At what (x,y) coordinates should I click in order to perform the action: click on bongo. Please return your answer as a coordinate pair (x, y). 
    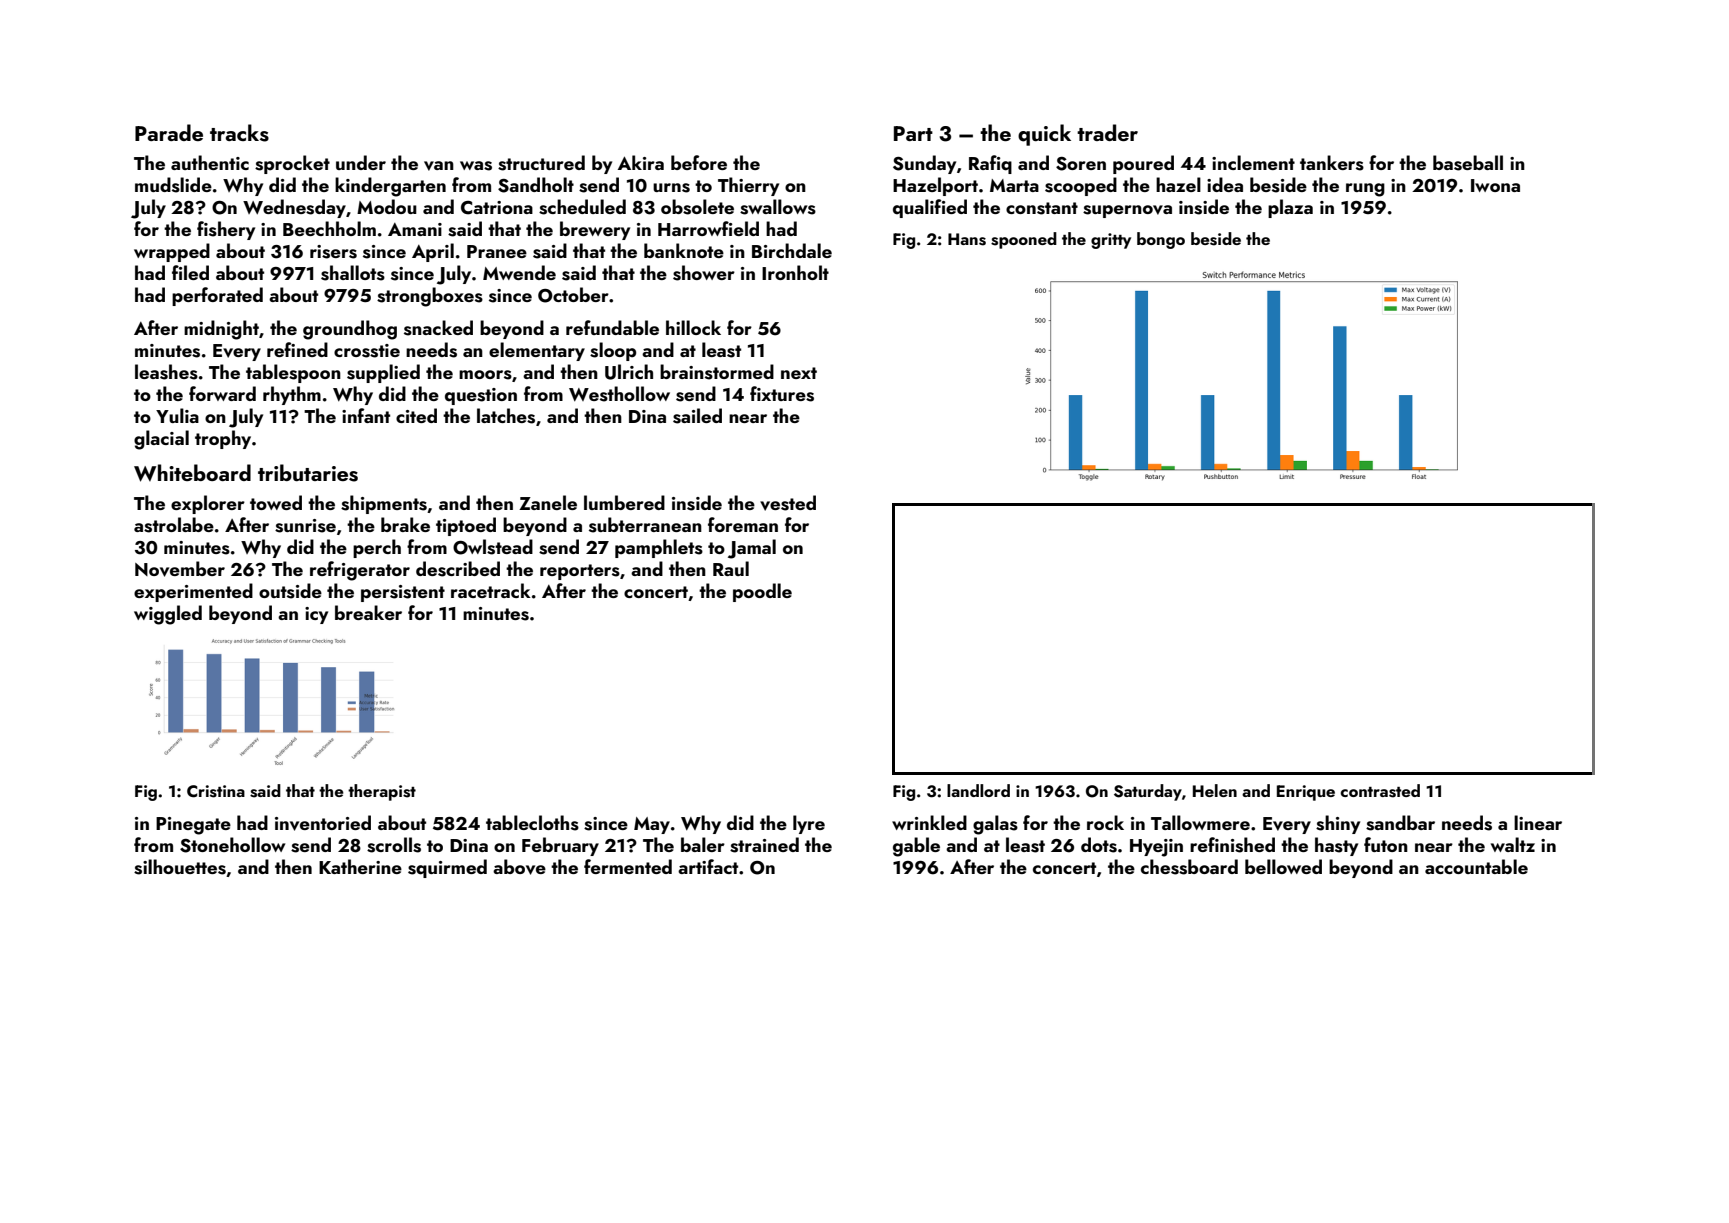
    Looking at the image, I should click on (1161, 240).
